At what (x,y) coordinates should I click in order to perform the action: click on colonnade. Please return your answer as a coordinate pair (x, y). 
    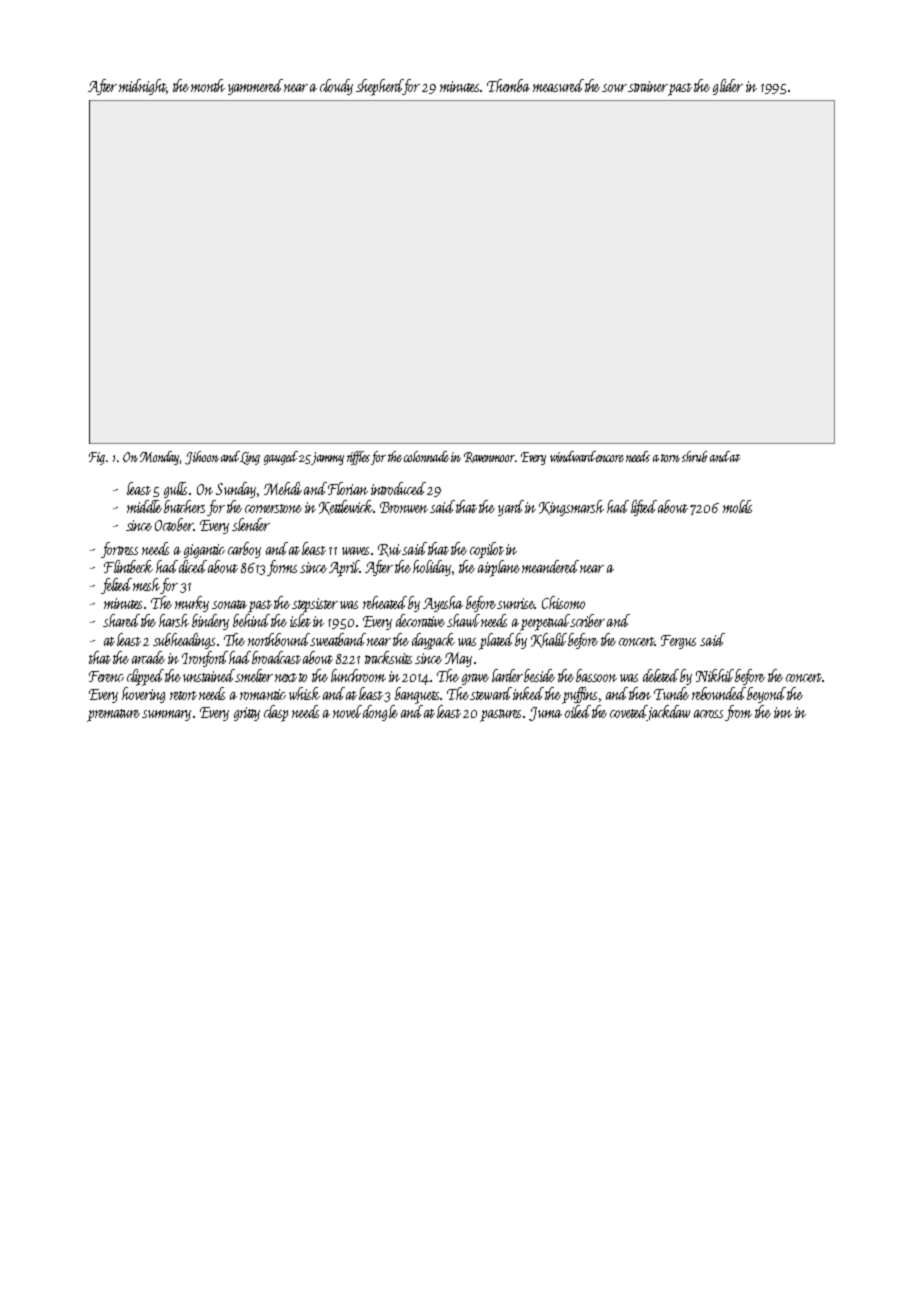
    Looking at the image, I should click on (426, 456).
